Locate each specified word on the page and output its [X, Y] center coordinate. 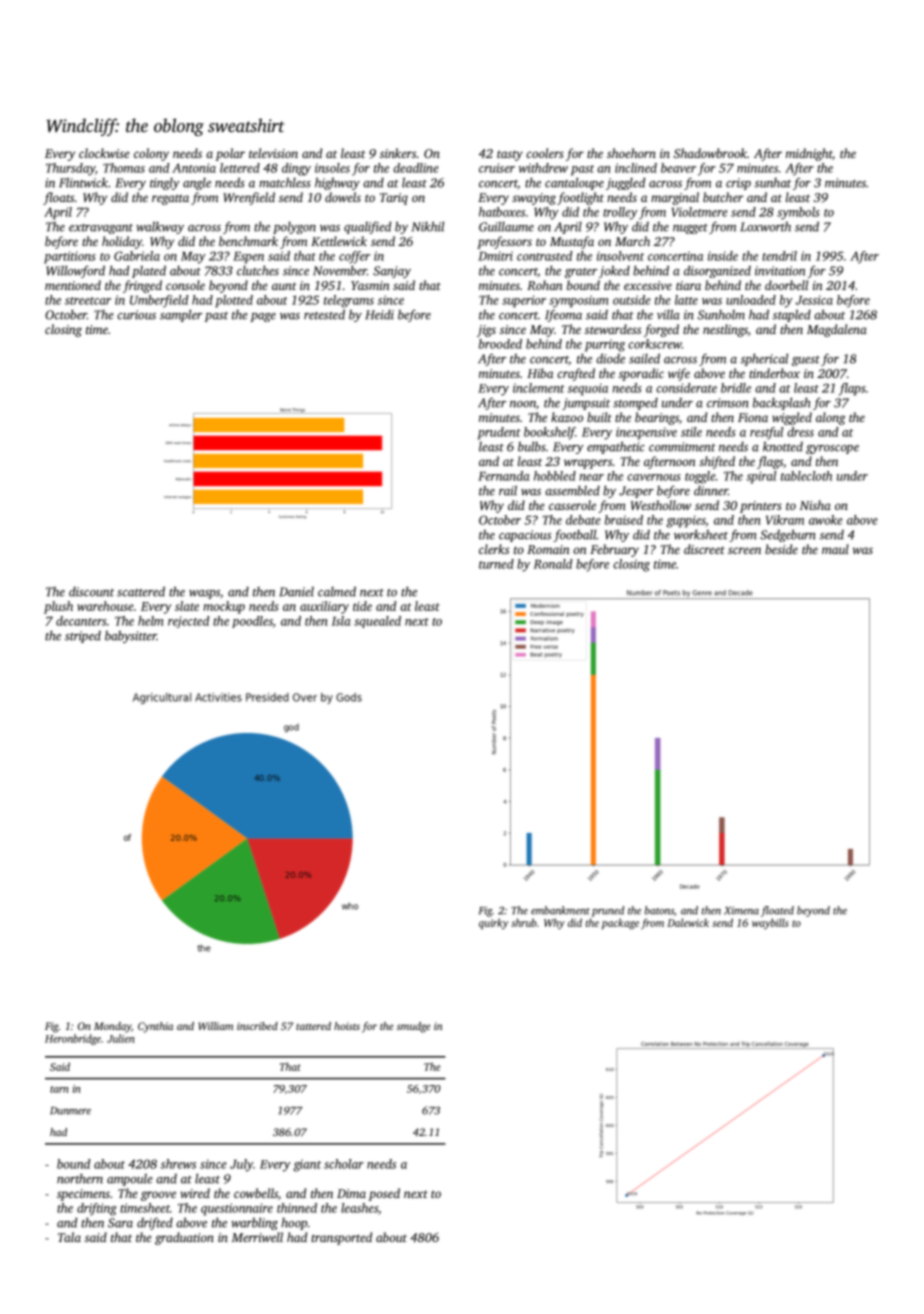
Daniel [296, 592]
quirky [493, 923]
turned [496, 564]
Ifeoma [563, 315]
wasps [204, 594]
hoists [347, 1026]
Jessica [814, 300]
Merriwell [257, 1237]
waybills [770, 923]
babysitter [131, 636]
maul [835, 549]
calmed [337, 591]
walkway [160, 227]
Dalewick [688, 922]
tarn [59, 1089]
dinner [711, 491]
